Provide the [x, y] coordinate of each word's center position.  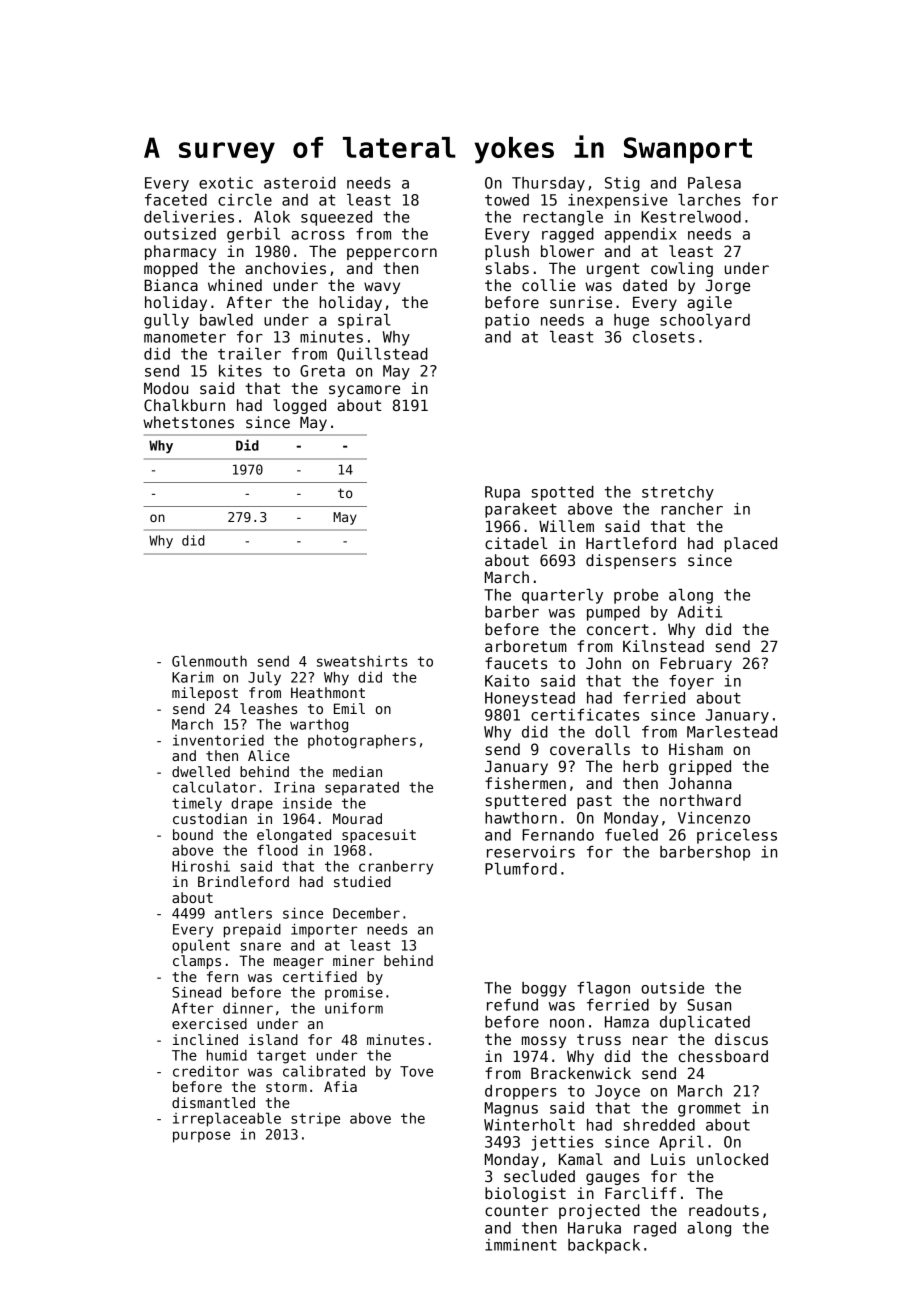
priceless [737, 836]
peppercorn [392, 254]
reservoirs [531, 852]
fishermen [525, 783]
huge [631, 321]
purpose [201, 1137]
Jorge [728, 286]
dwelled [201, 771]
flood [277, 850]
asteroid [300, 183]
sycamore [364, 391]
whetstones [188, 422]
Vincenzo [714, 818]
